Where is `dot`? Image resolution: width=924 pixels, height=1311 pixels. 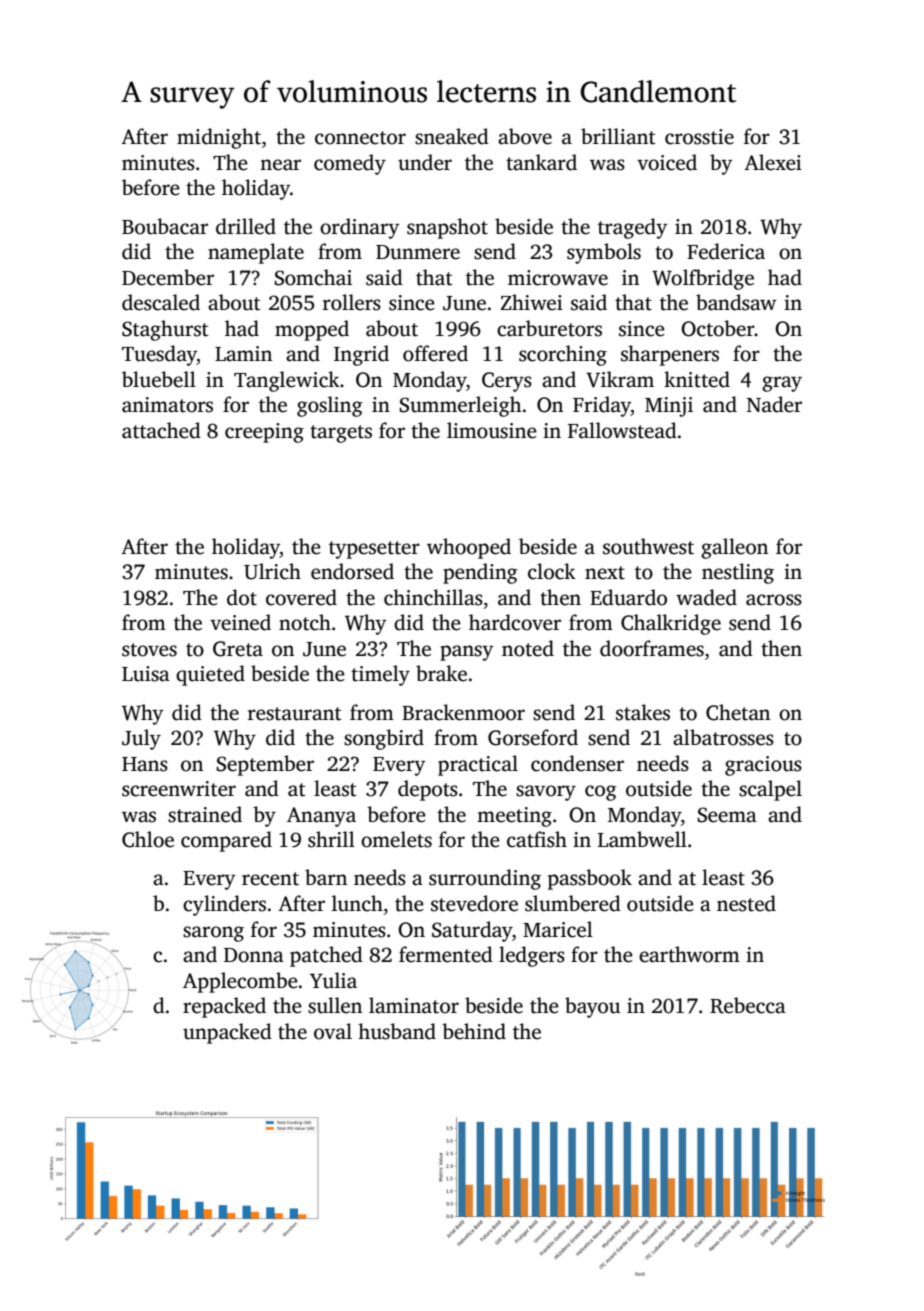 dot is located at coordinates (242, 597).
